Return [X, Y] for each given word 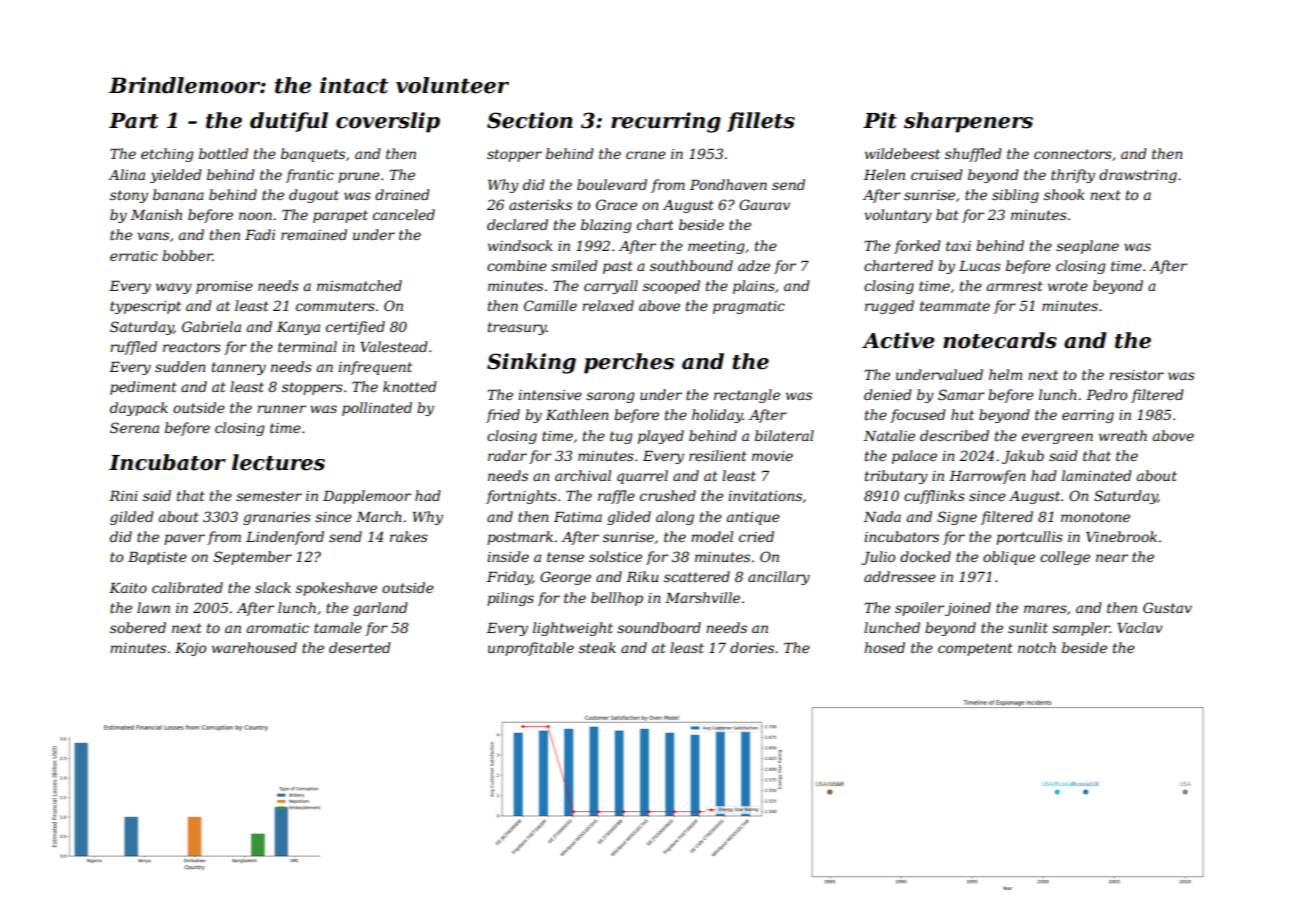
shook [1064, 194]
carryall [611, 287]
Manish [156, 214]
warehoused [254, 647]
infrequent [375, 368]
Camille [550, 305]
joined [968, 609]
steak [597, 647]
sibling [1015, 196]
